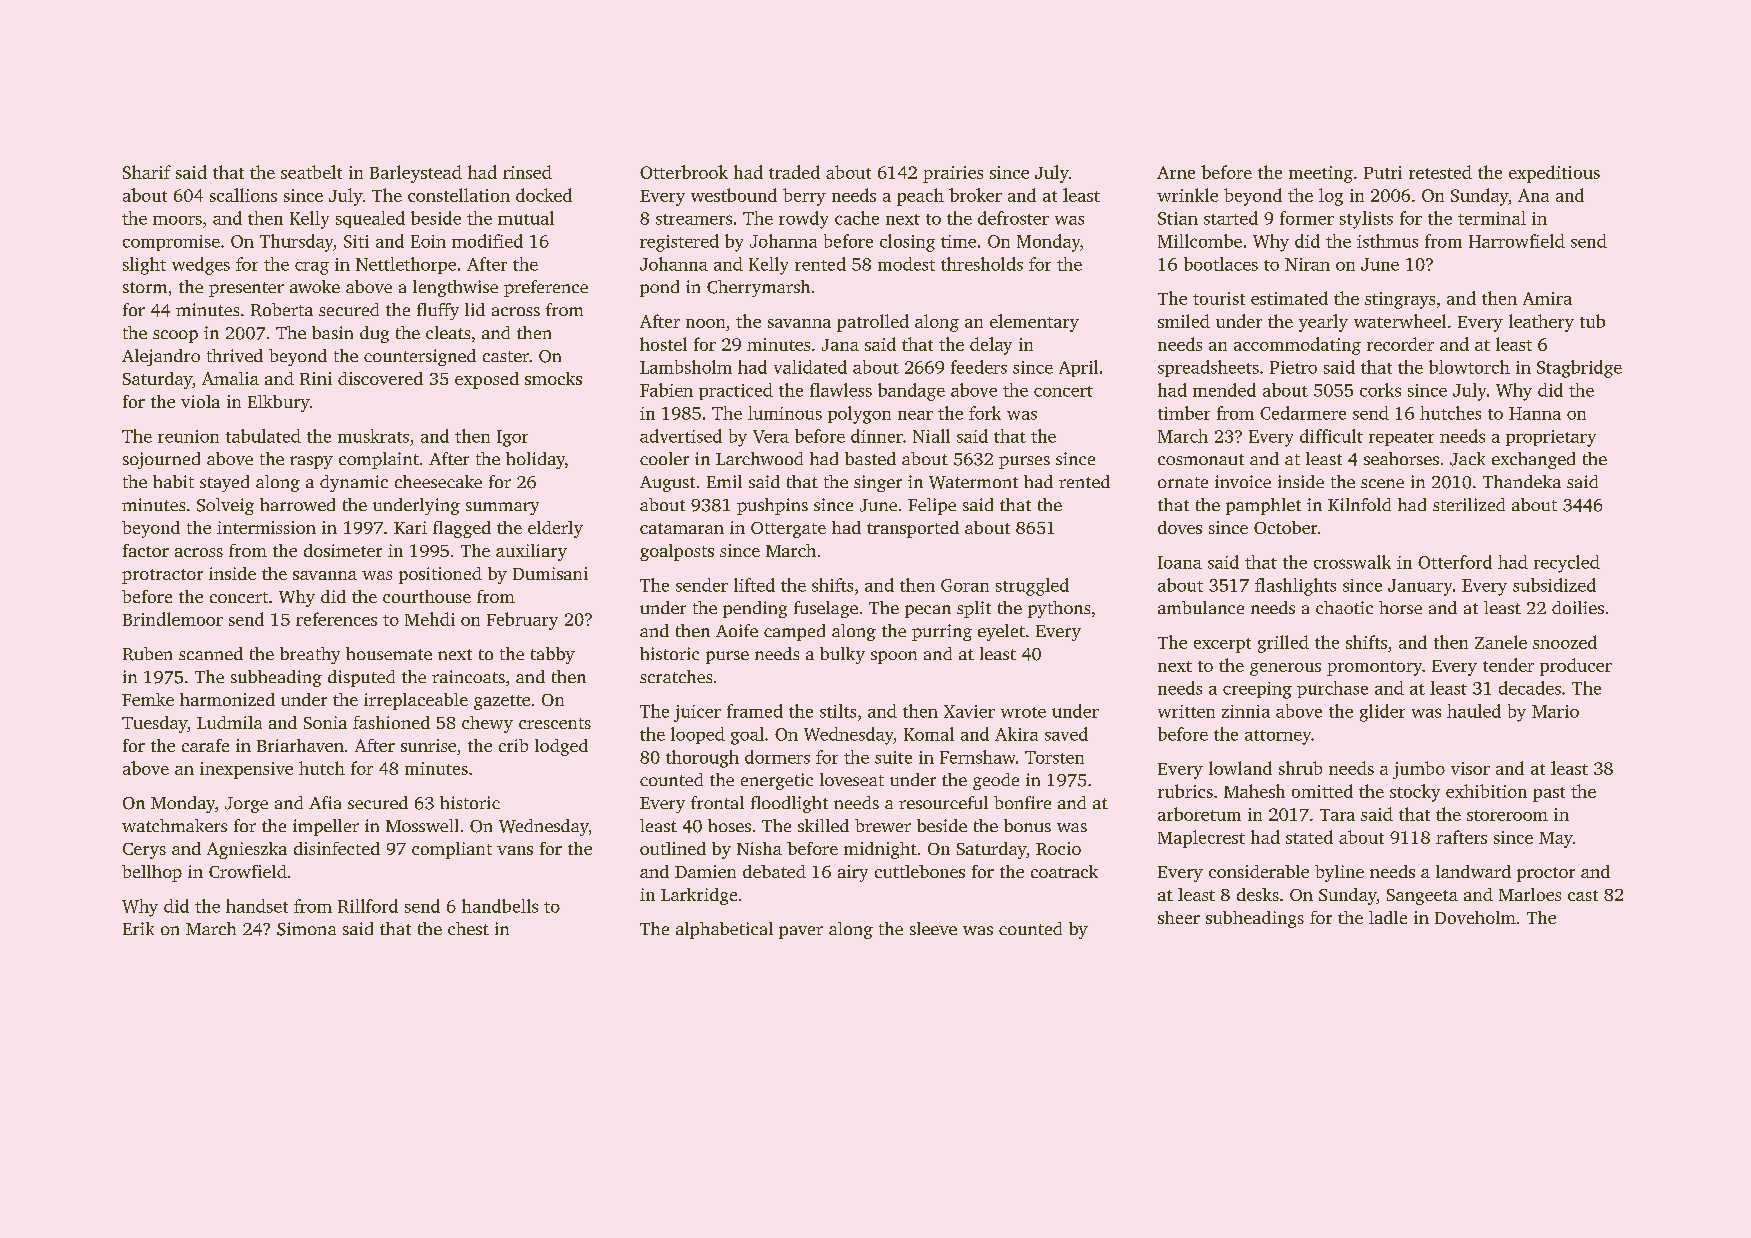 The image size is (1751, 1238). I want to click on expeditious, so click(1554, 174).
